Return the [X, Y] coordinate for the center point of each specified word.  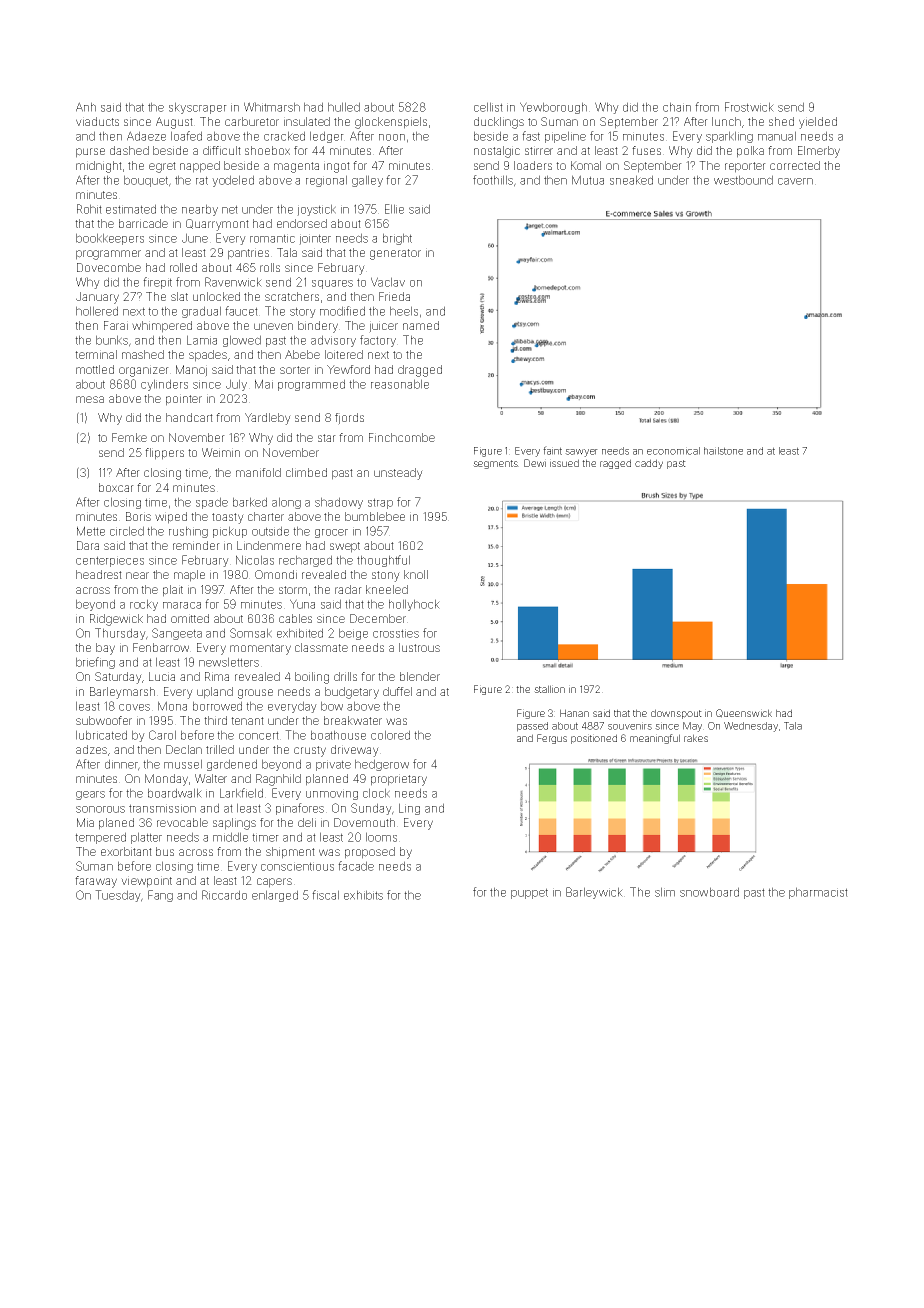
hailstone [723, 451]
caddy [649, 464]
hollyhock [414, 605]
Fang [160, 896]
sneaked [631, 180]
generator [395, 254]
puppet [529, 893]
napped [200, 167]
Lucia [162, 676]
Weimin [221, 452]
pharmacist [818, 893]
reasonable [400, 384]
